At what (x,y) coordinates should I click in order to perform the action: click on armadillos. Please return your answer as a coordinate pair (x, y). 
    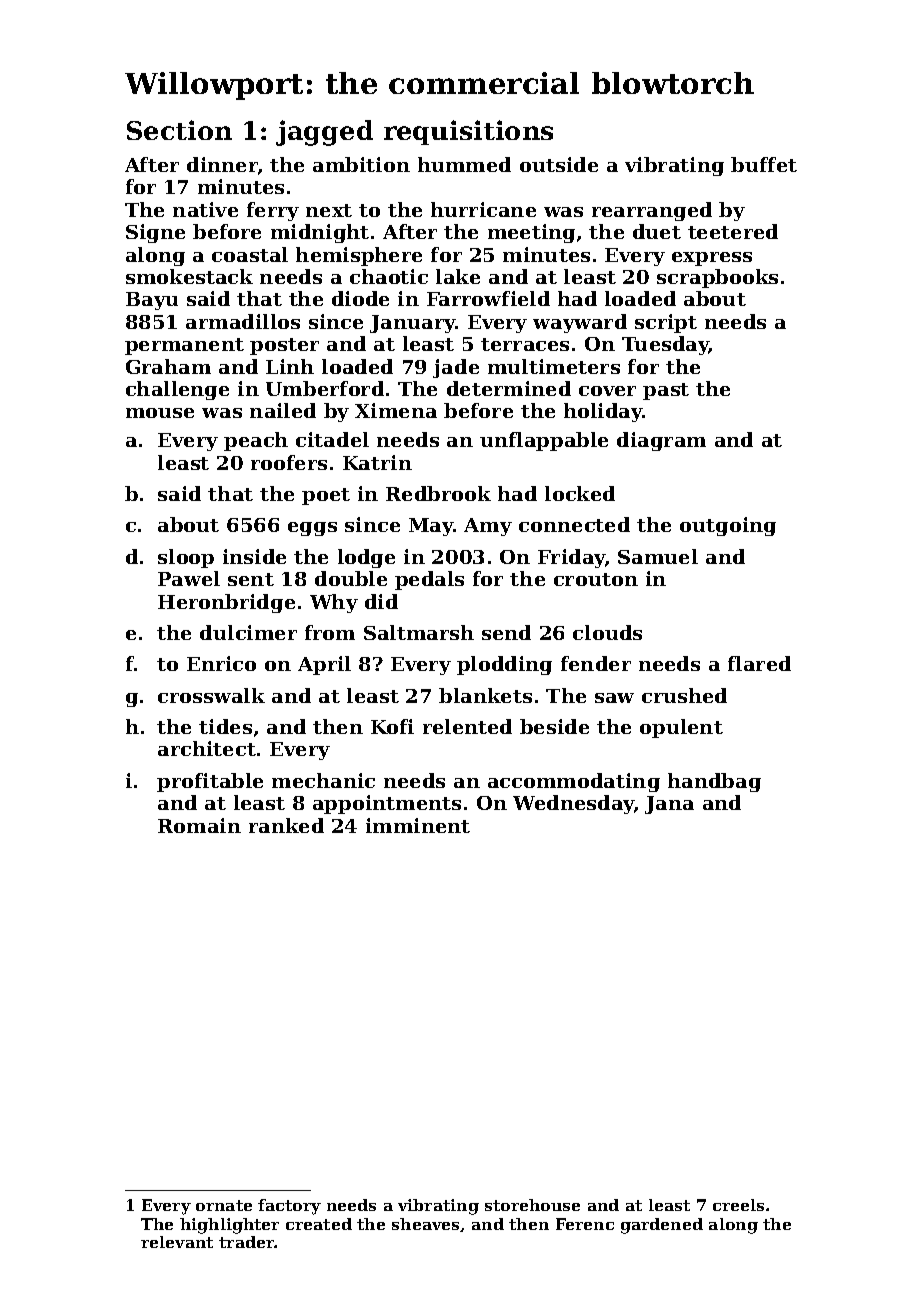
    Looking at the image, I should click on (243, 321).
